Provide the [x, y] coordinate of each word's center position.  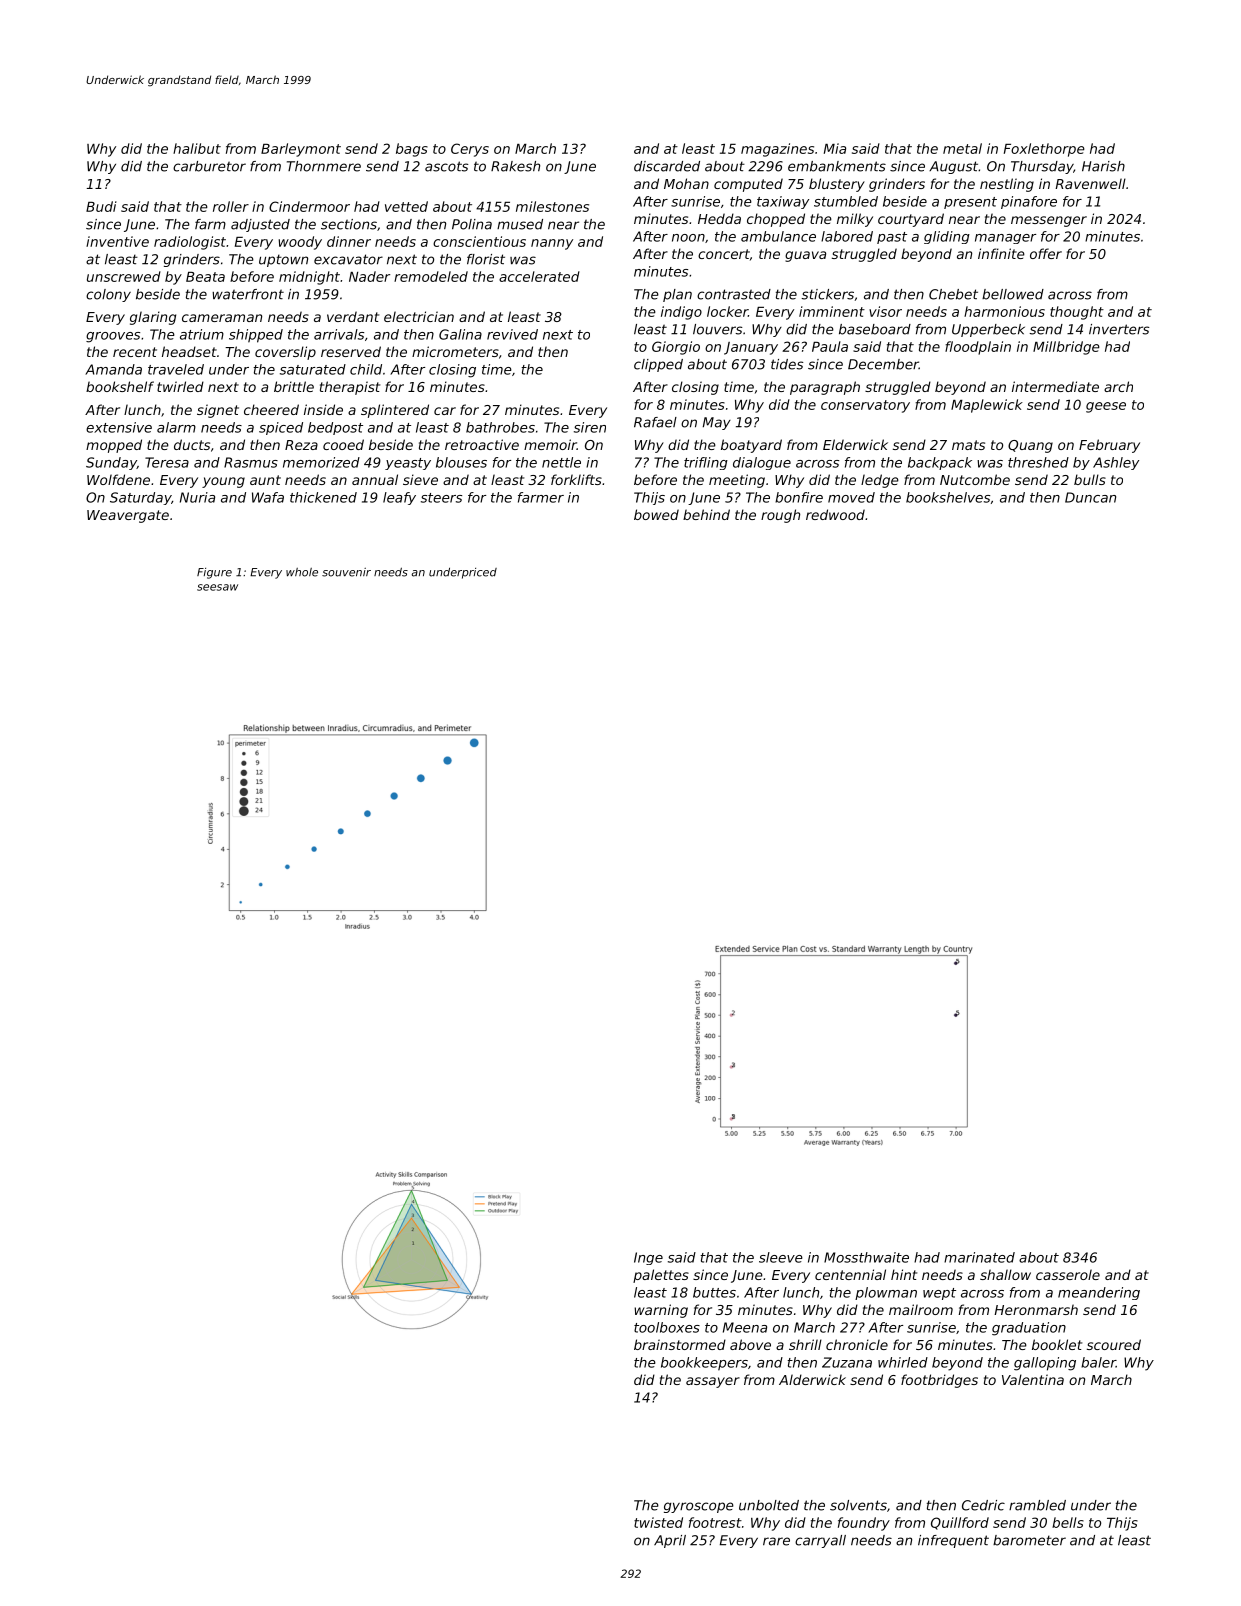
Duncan [1090, 497]
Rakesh [515, 166]
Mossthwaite [866, 1257]
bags [412, 150]
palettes [661, 1276]
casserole [1068, 1274]
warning [661, 1311]
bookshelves [948, 497]
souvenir [346, 572]
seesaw [217, 587]
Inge [648, 1258]
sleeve [781, 1257]
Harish [1103, 166]
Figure [214, 573]
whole [302, 572]
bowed [656, 514]
